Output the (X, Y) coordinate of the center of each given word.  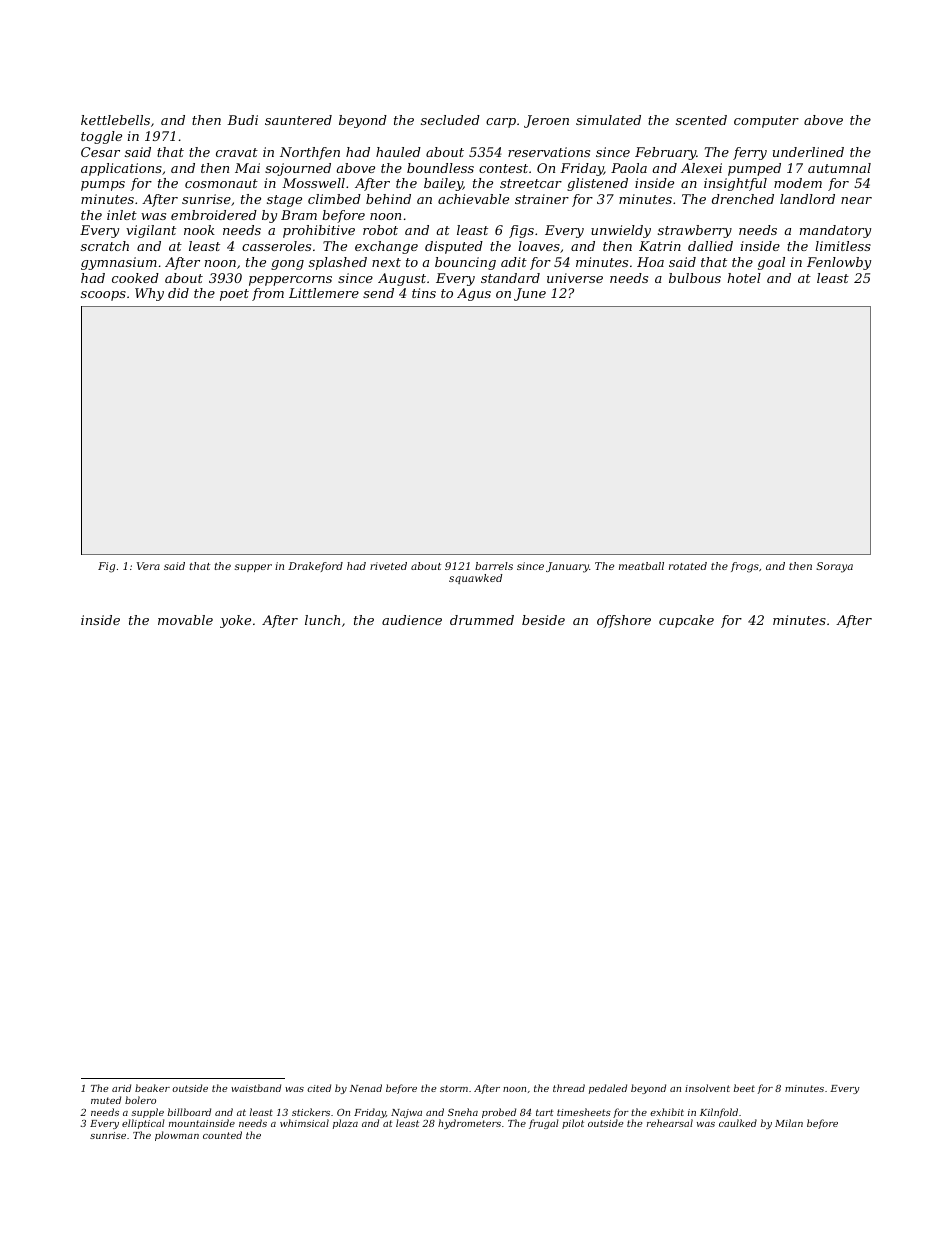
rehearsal (670, 1123)
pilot (573, 1124)
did (178, 293)
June (530, 294)
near (856, 200)
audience (412, 620)
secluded (450, 120)
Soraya (834, 567)
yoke (235, 621)
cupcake (686, 621)
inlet (122, 215)
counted (222, 1135)
